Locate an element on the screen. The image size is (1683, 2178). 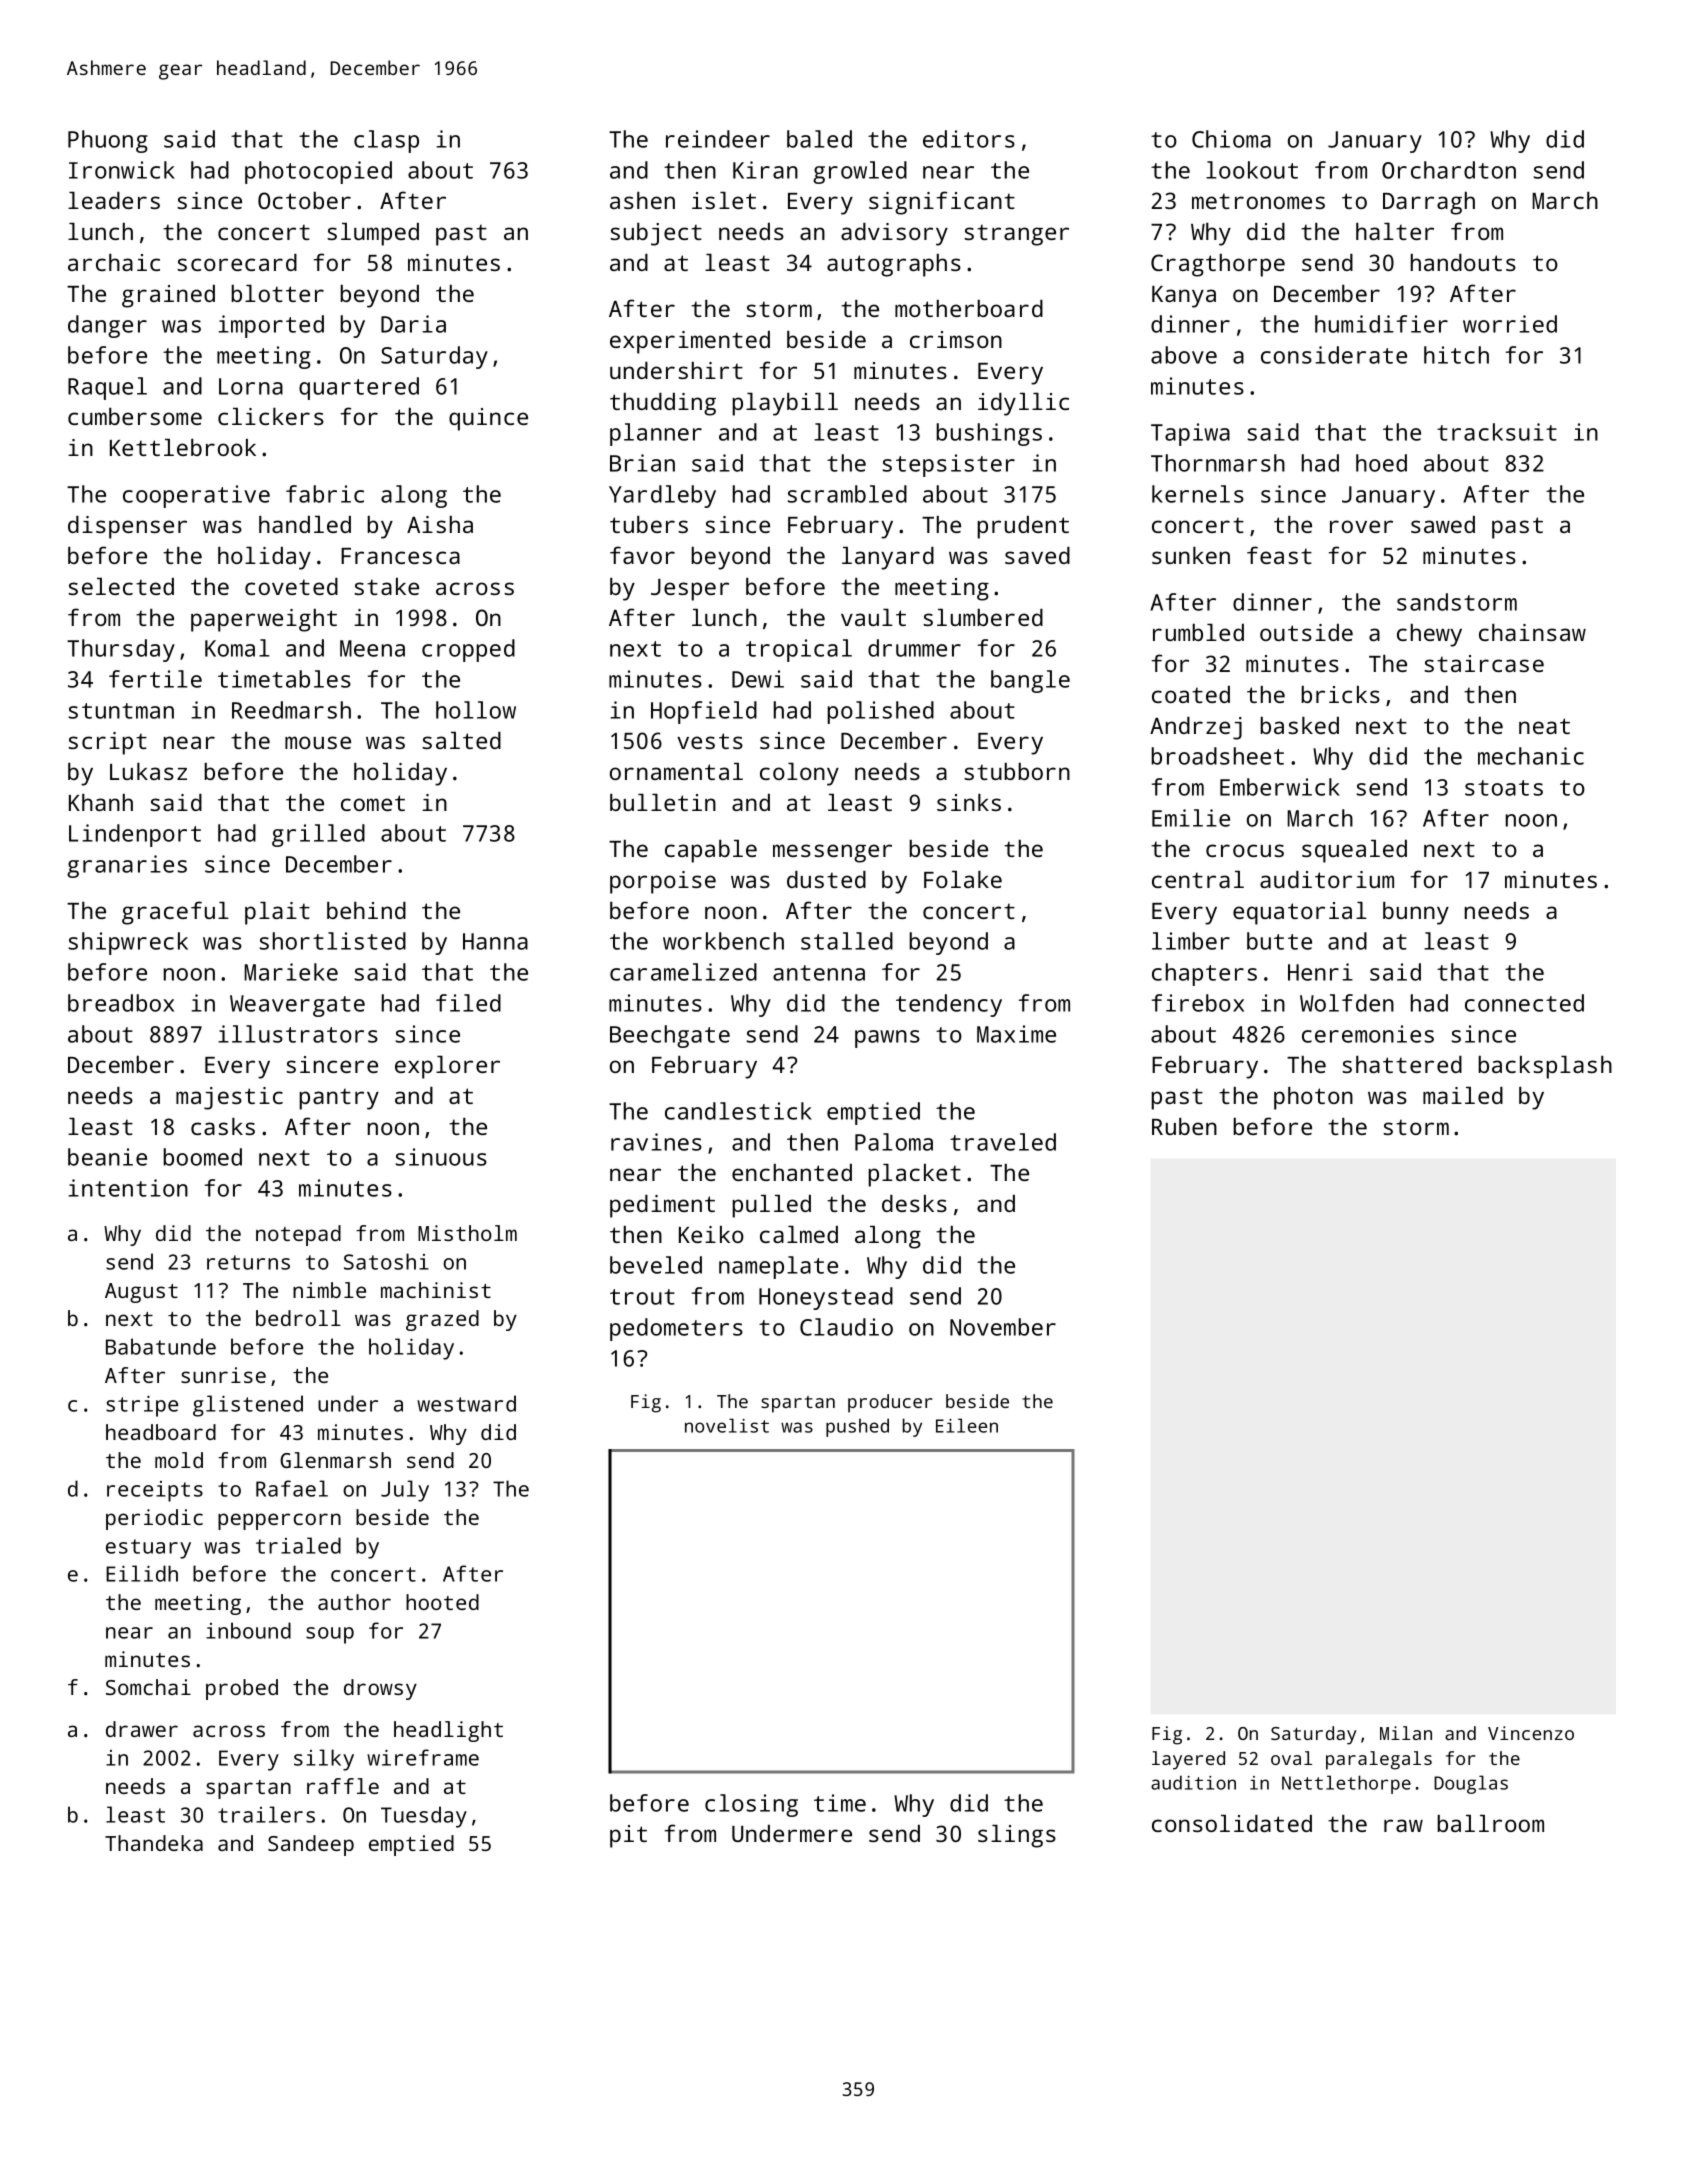
crimson is located at coordinates (956, 339).
